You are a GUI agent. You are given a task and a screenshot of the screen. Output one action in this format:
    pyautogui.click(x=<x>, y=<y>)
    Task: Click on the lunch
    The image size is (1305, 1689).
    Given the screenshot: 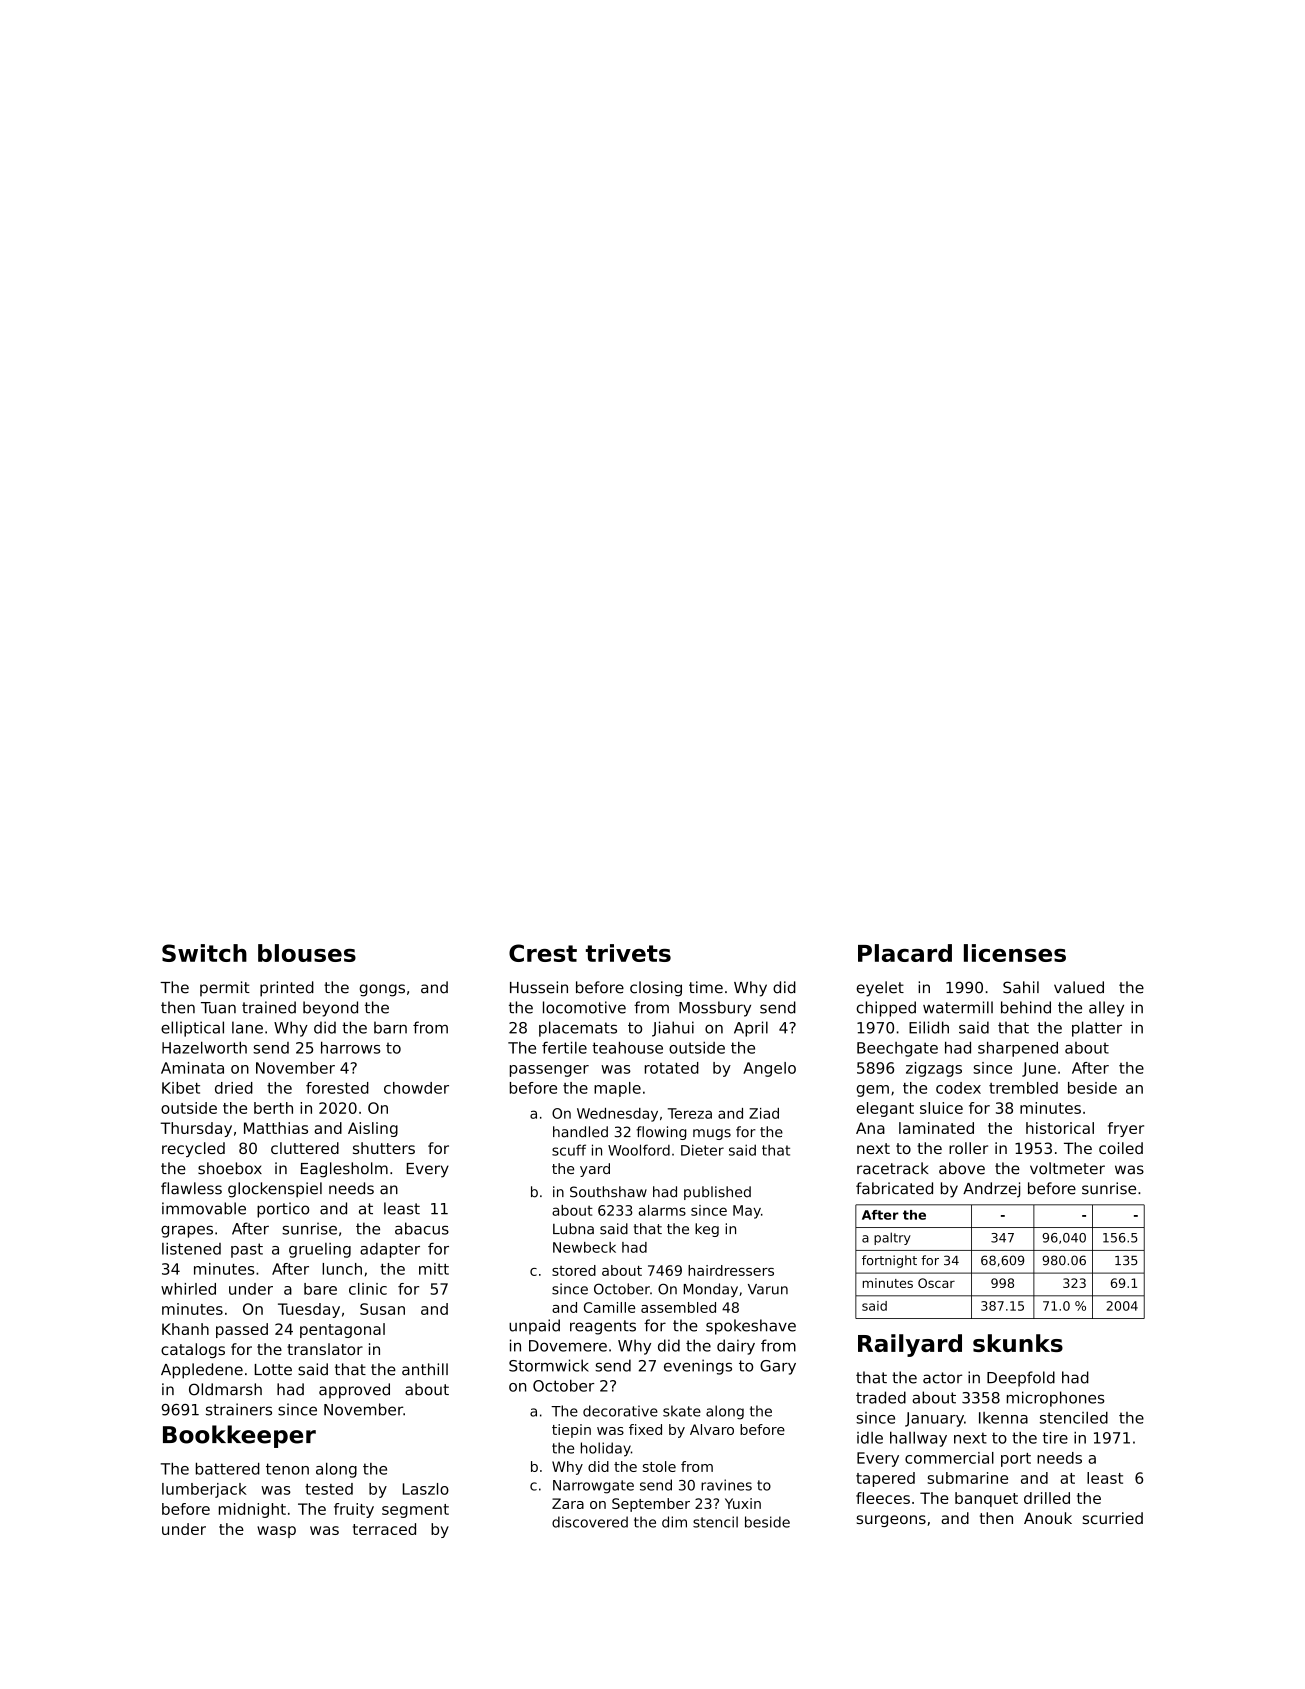 What is the action you would take?
    pyautogui.click(x=342, y=1269)
